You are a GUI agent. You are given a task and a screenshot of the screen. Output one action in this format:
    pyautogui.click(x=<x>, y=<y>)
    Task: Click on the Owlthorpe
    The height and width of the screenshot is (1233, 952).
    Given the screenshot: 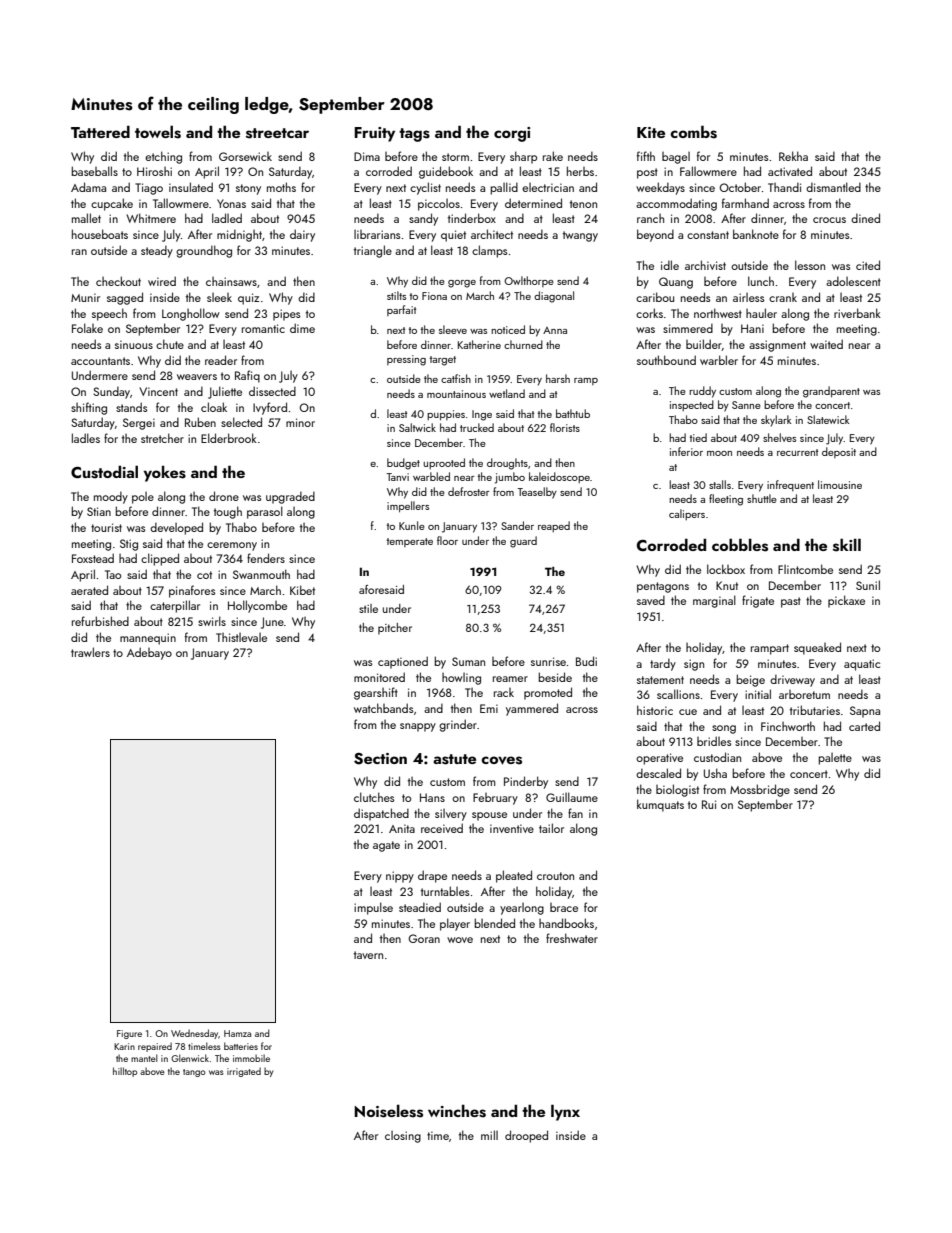 What is the action you would take?
    pyautogui.click(x=529, y=281)
